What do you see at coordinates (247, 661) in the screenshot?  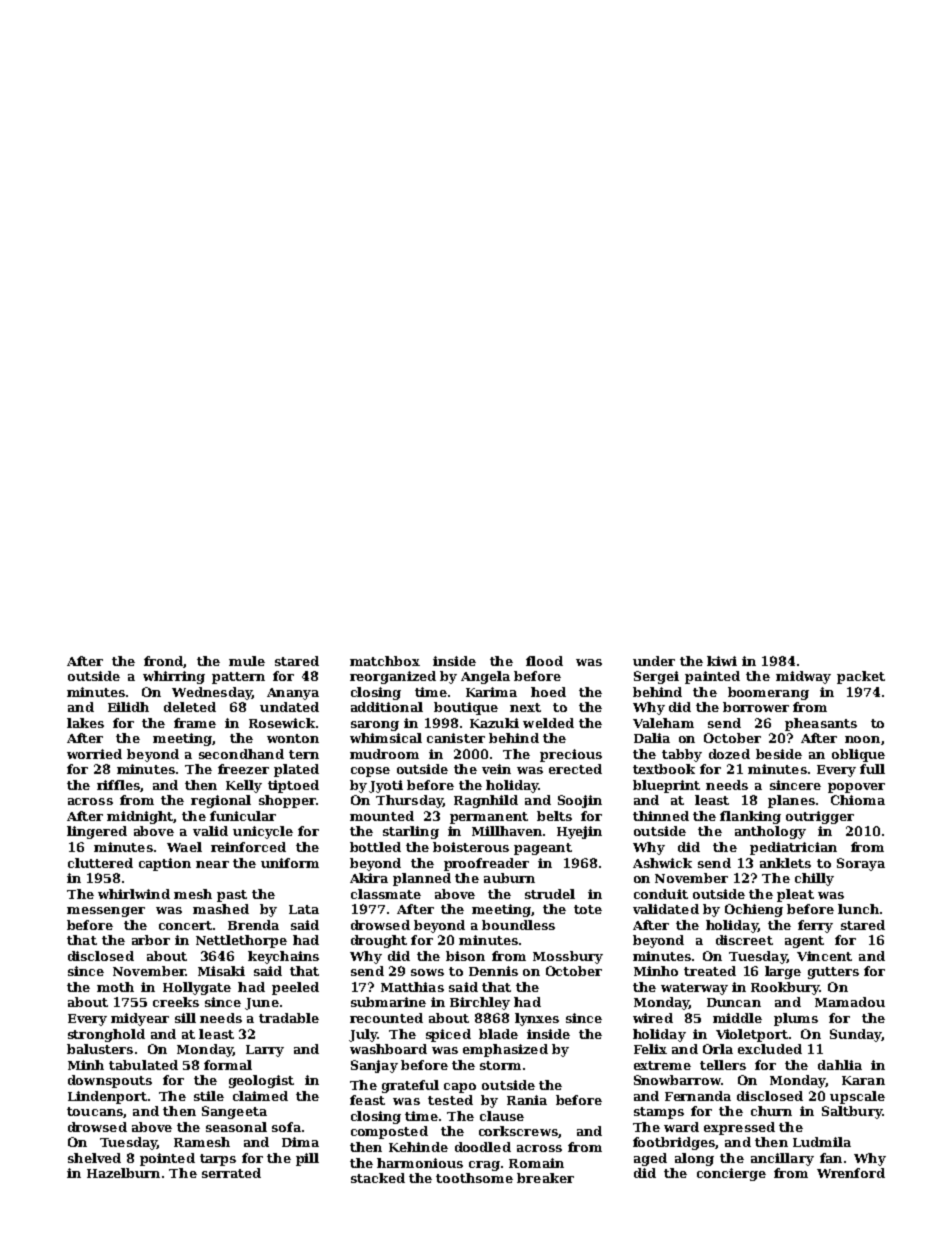 I see `mule` at bounding box center [247, 661].
